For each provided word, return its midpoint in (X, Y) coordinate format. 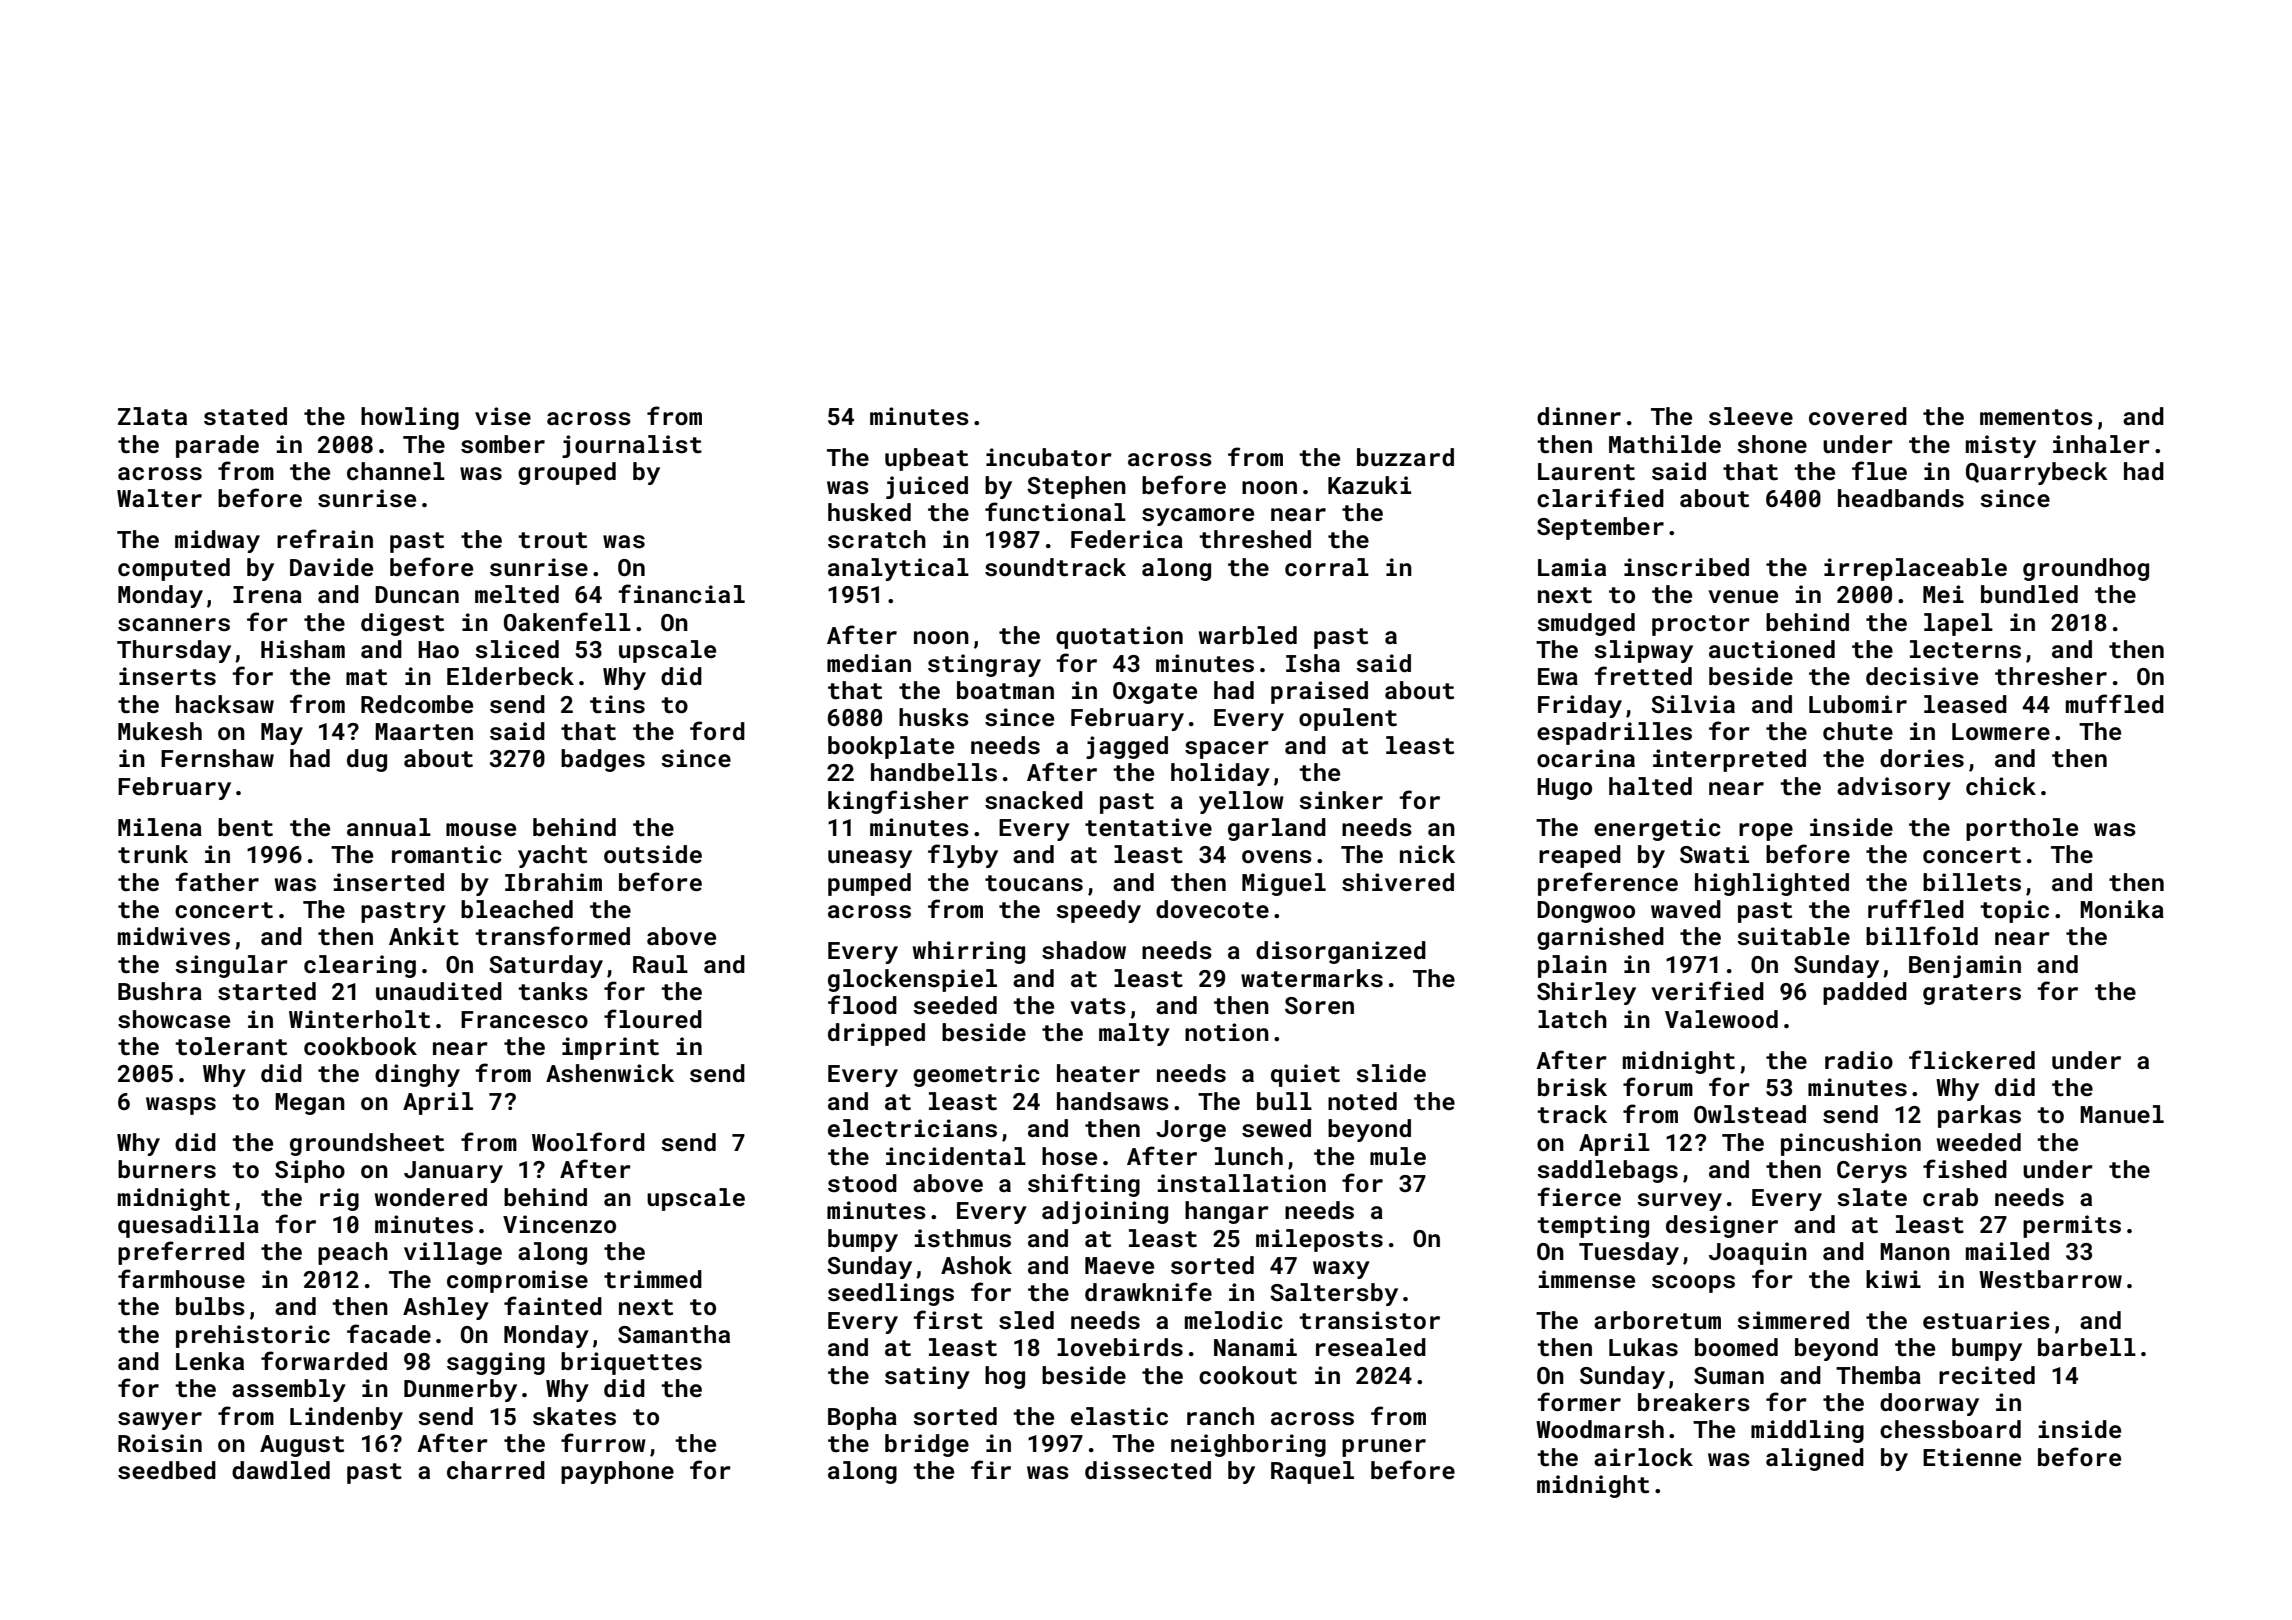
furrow (603, 1442)
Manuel (2122, 1114)
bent (245, 827)
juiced (927, 487)
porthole (2022, 829)
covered (1858, 416)
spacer (1227, 750)
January (453, 1172)
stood (862, 1183)
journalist (632, 446)
